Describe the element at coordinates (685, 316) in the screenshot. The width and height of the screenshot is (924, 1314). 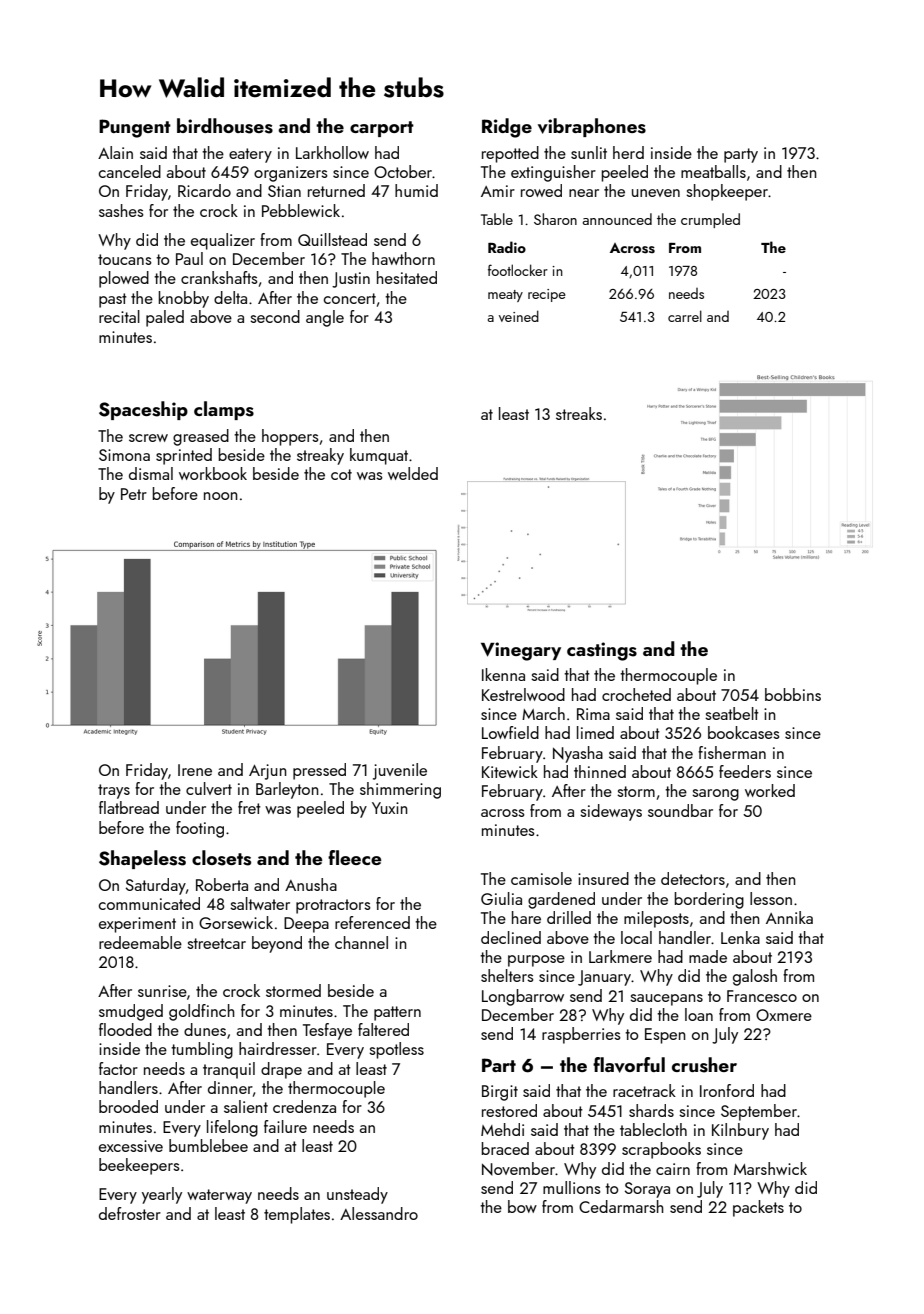
I see `carrel` at that location.
